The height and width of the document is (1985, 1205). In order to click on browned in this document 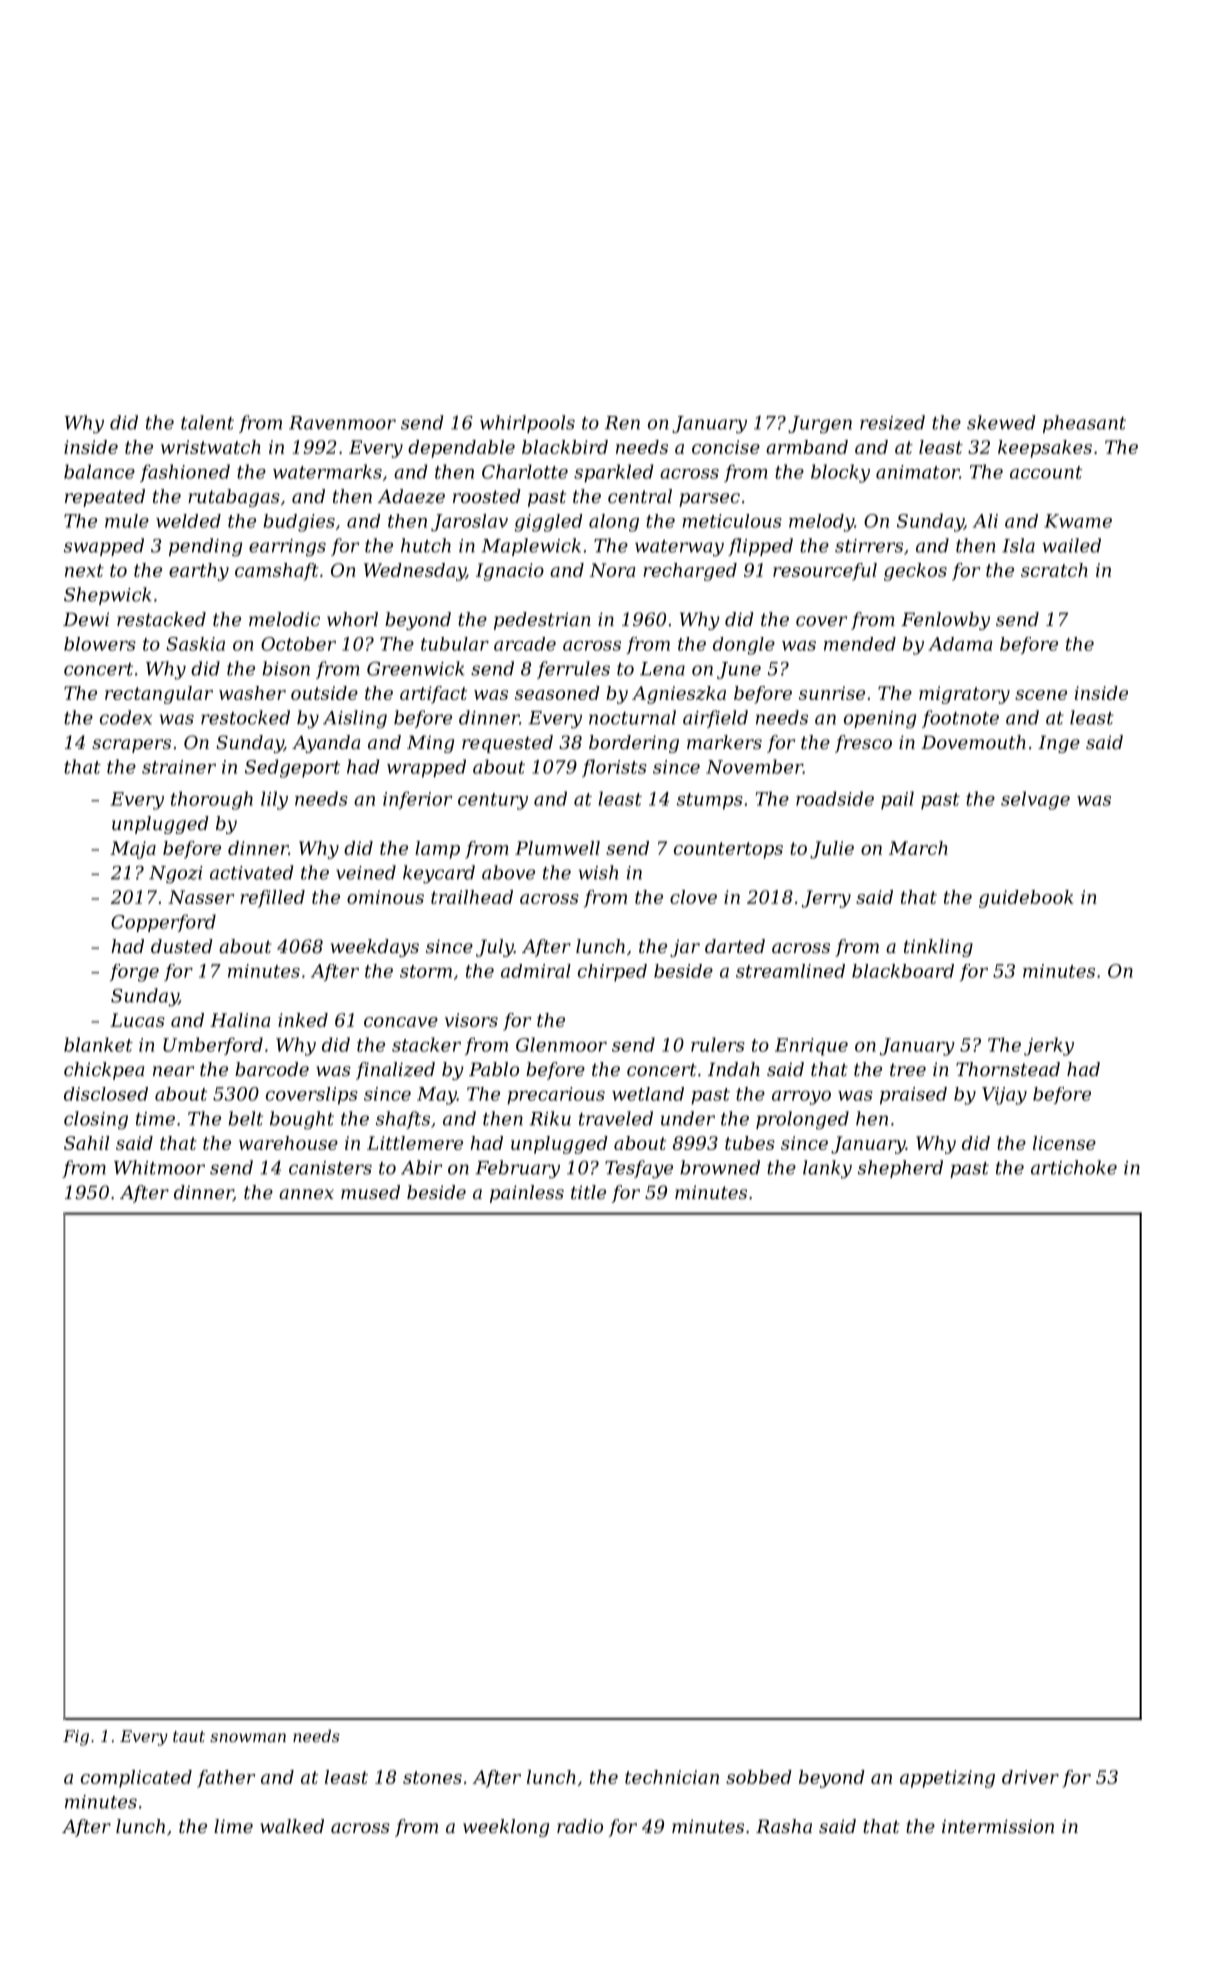, I will do `click(720, 1167)`.
